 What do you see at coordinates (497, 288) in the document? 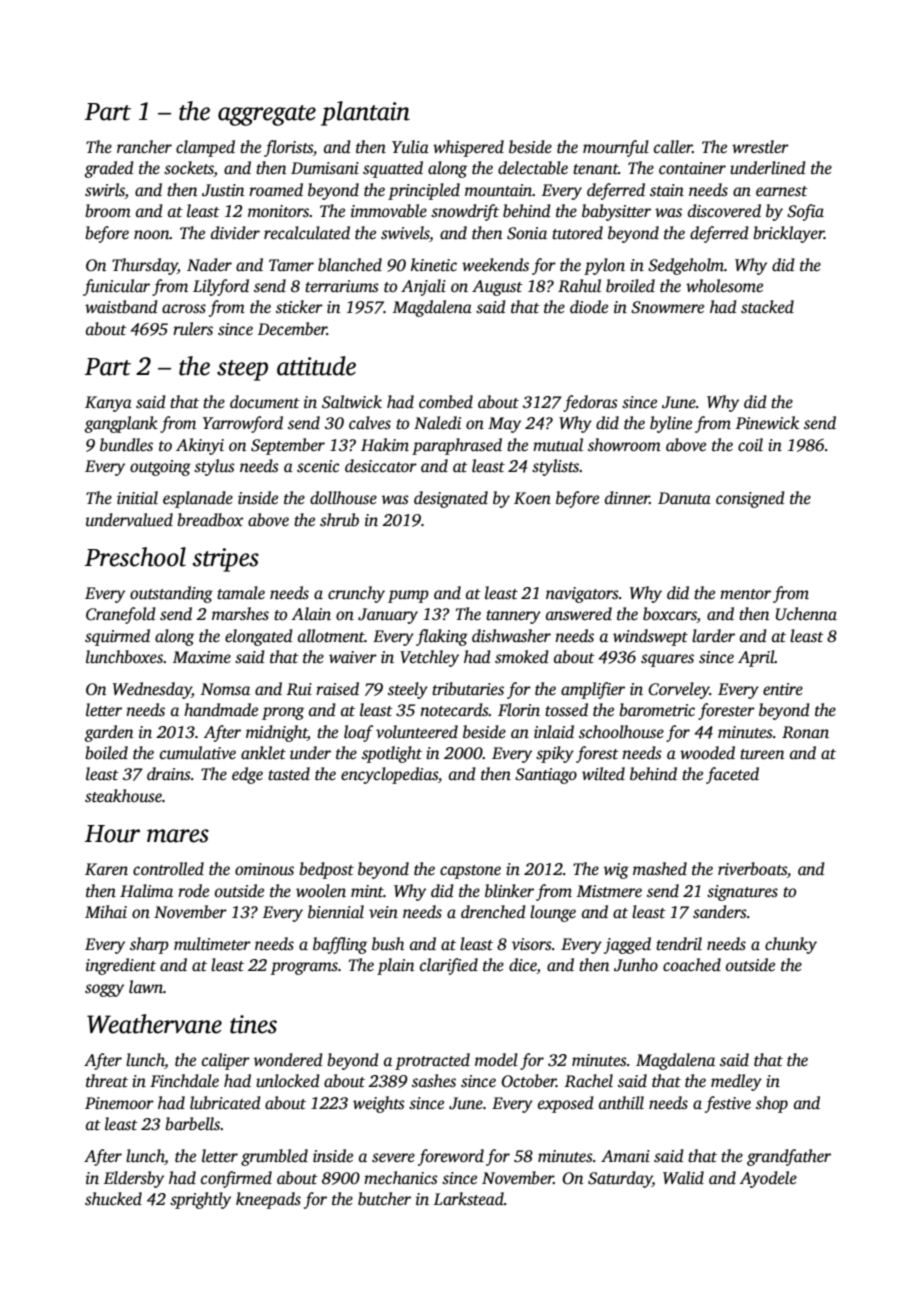
I see `August` at bounding box center [497, 288].
